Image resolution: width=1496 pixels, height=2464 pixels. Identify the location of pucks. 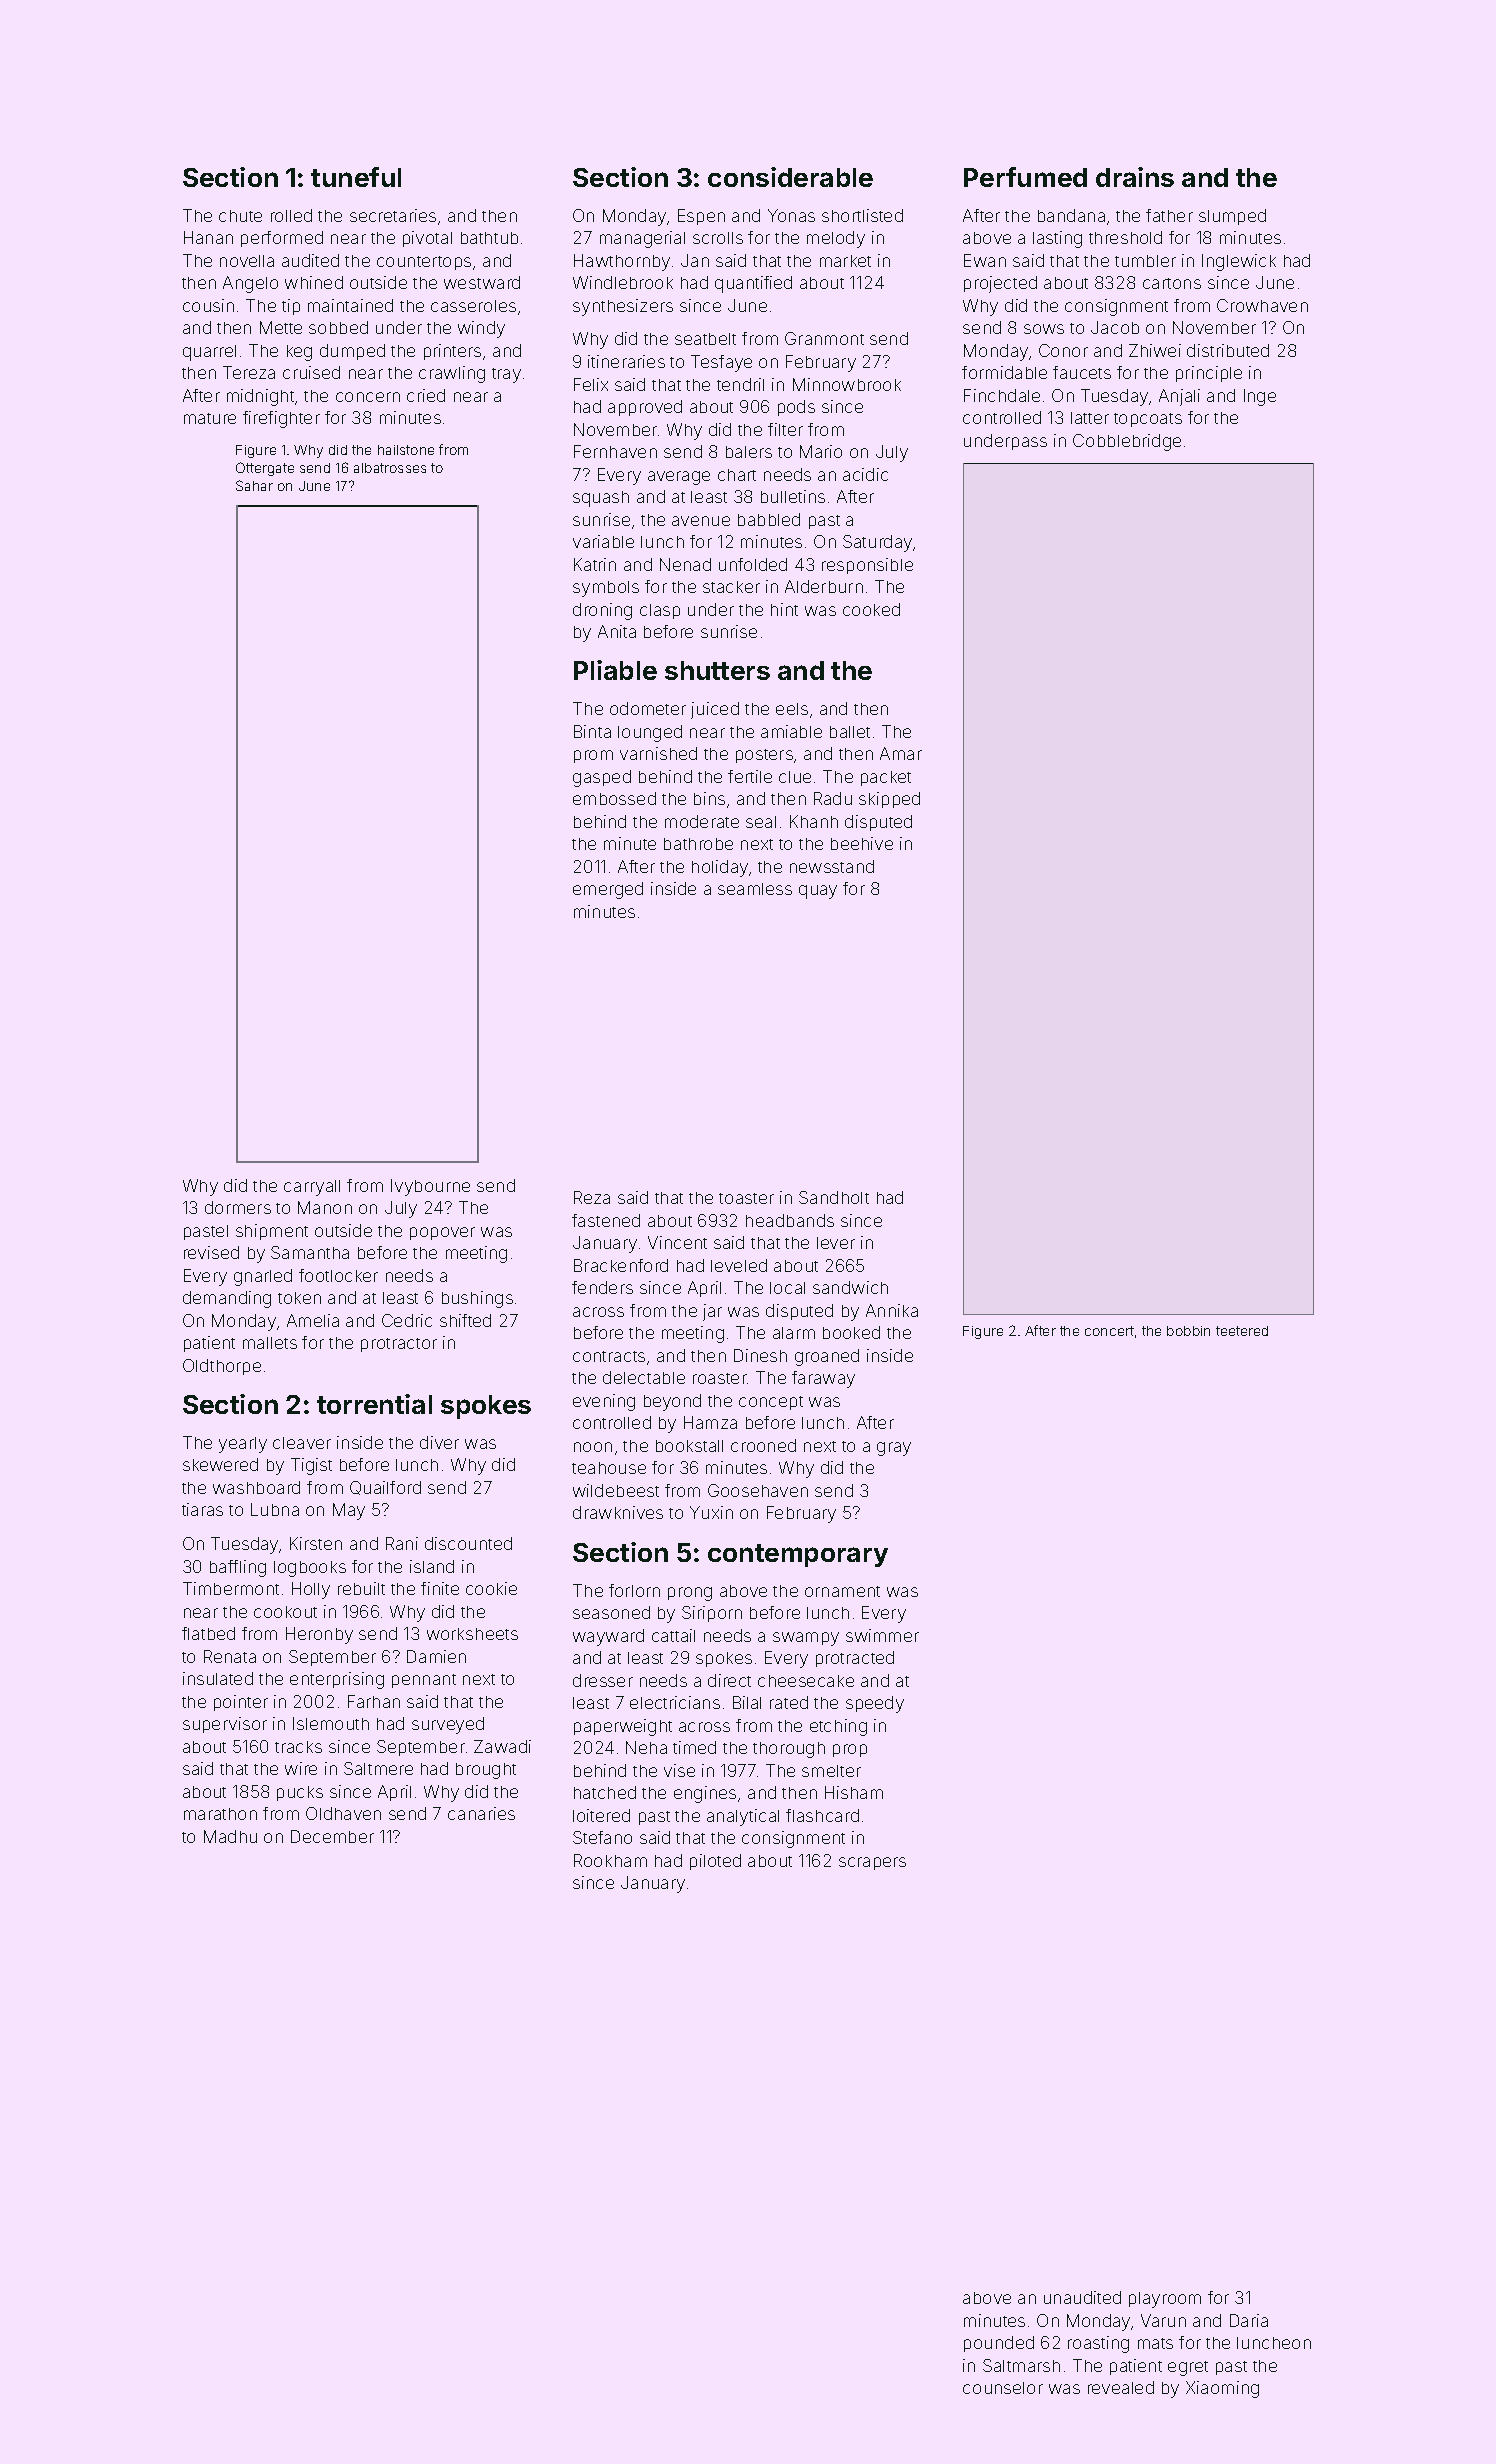
(300, 1793).
